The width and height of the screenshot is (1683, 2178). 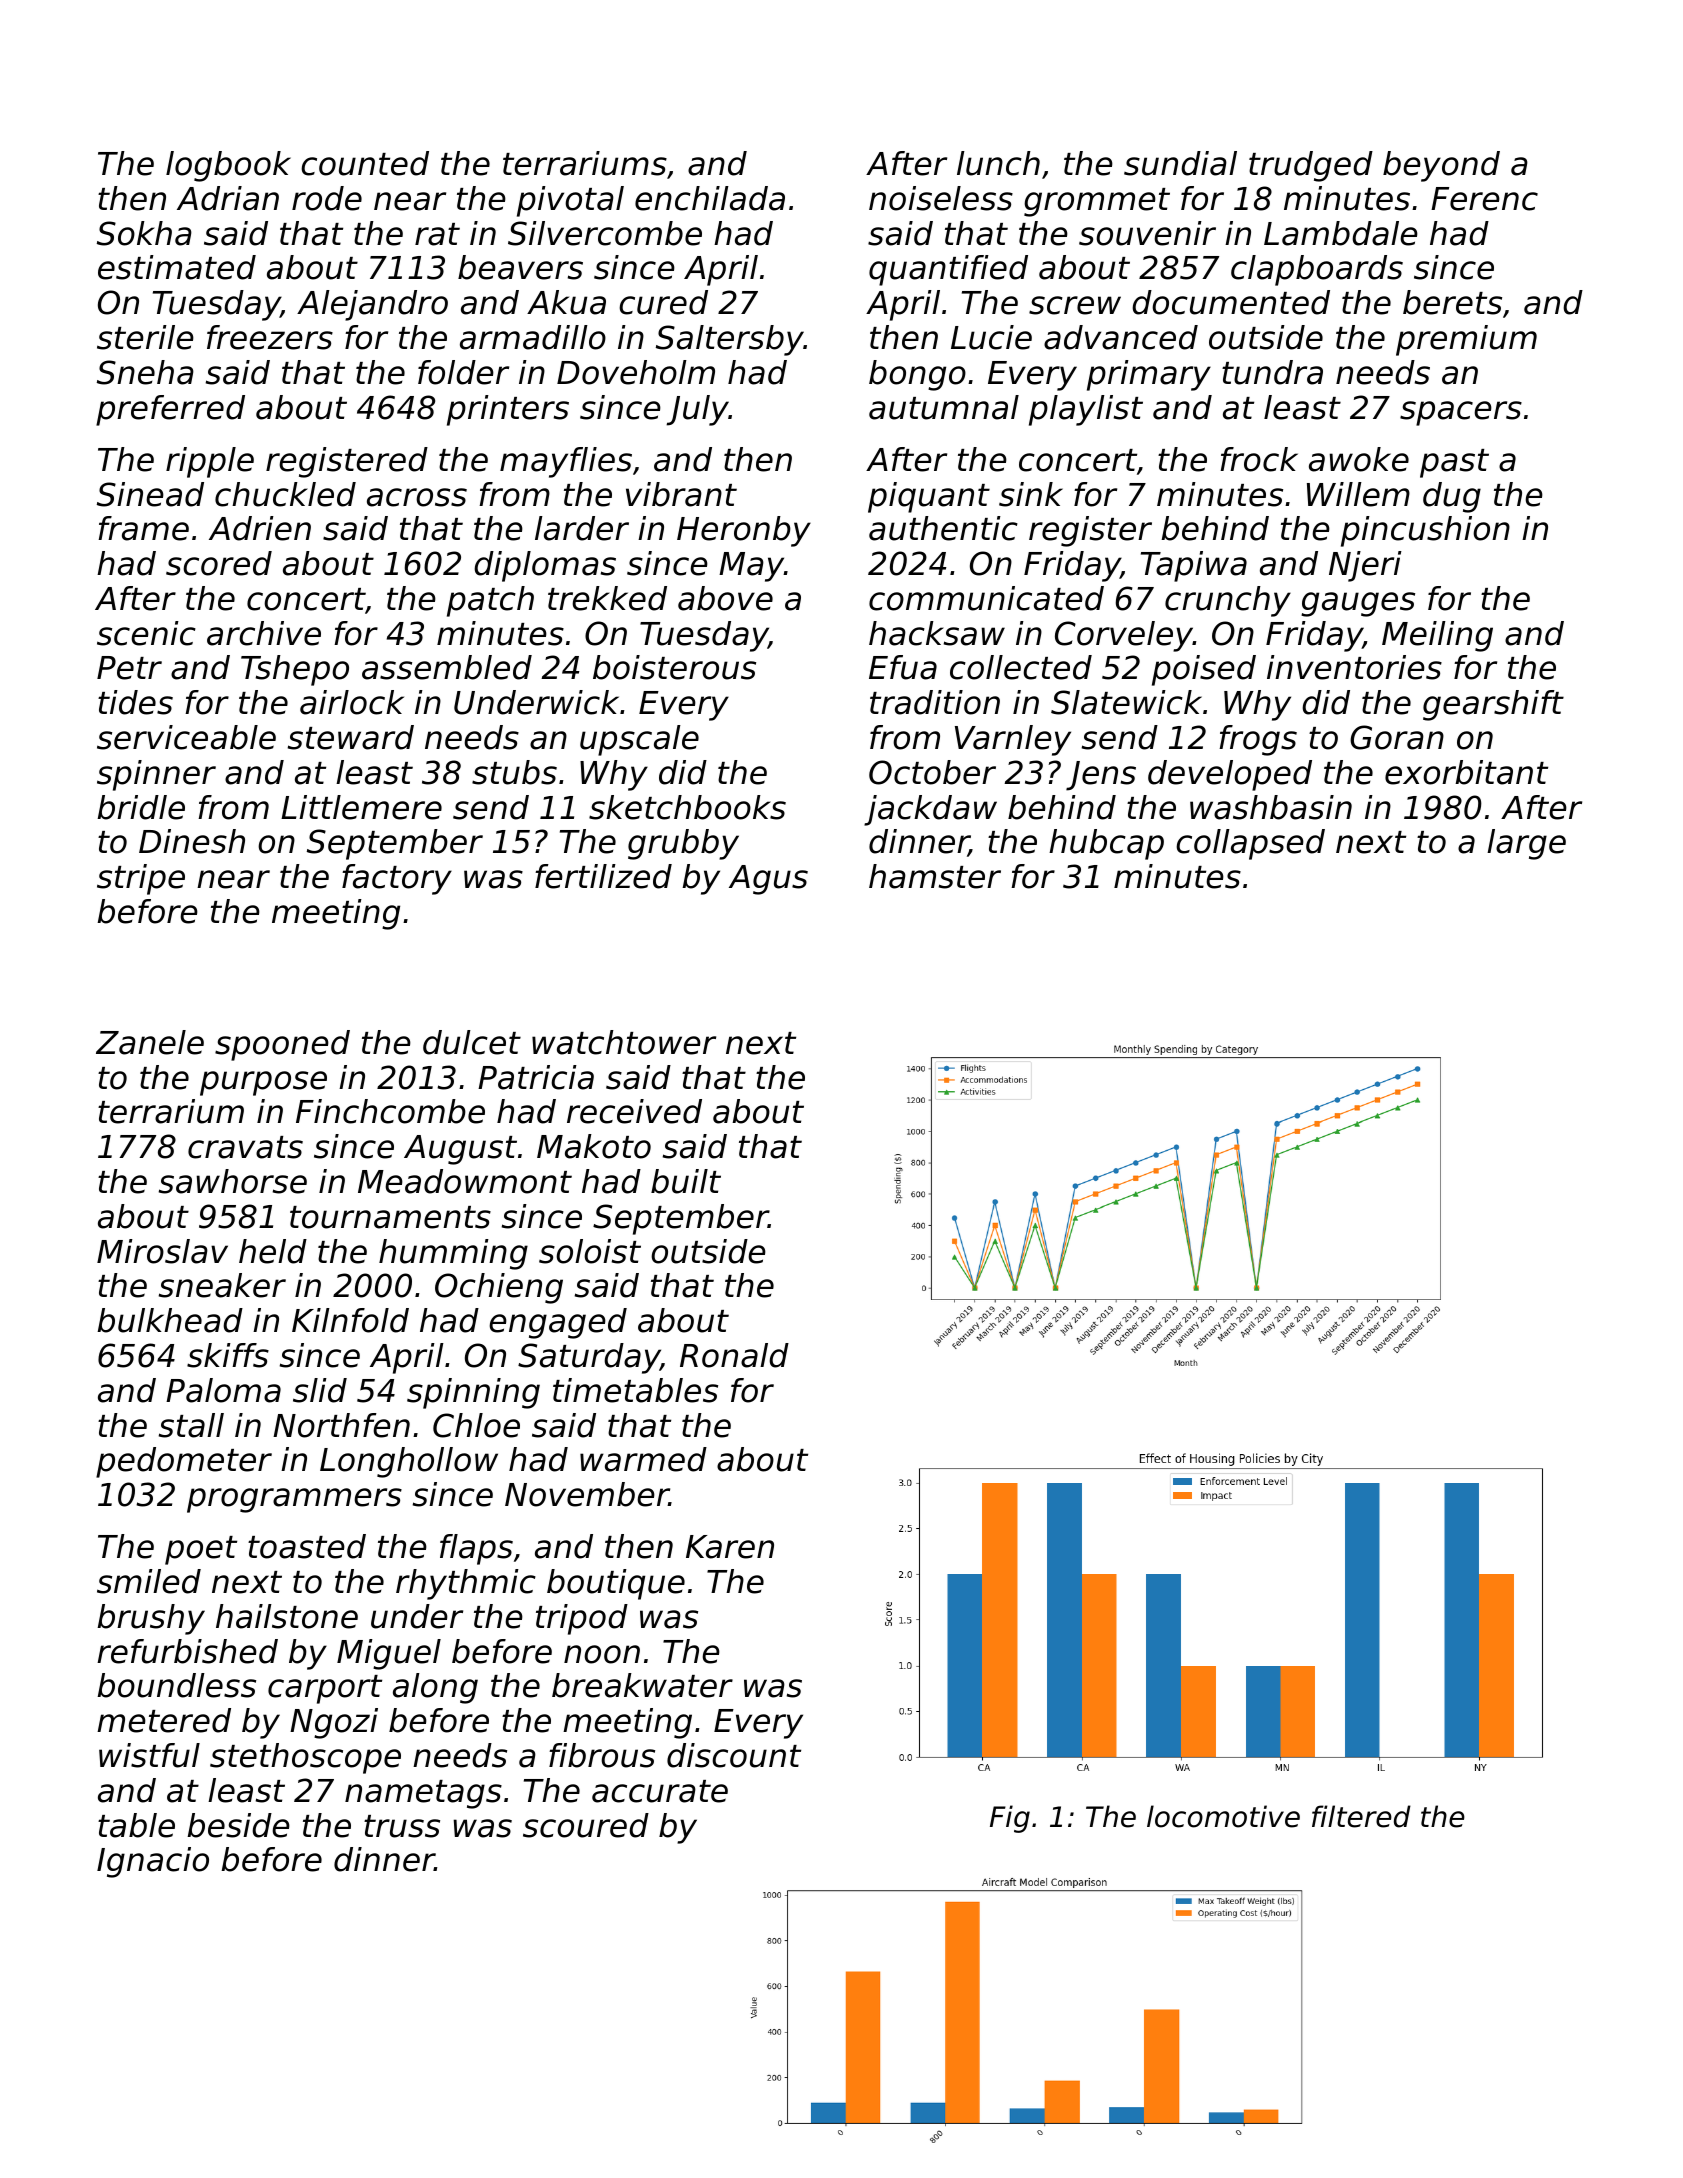 What do you see at coordinates (1147, 233) in the screenshot?
I see `souvenir` at bounding box center [1147, 233].
